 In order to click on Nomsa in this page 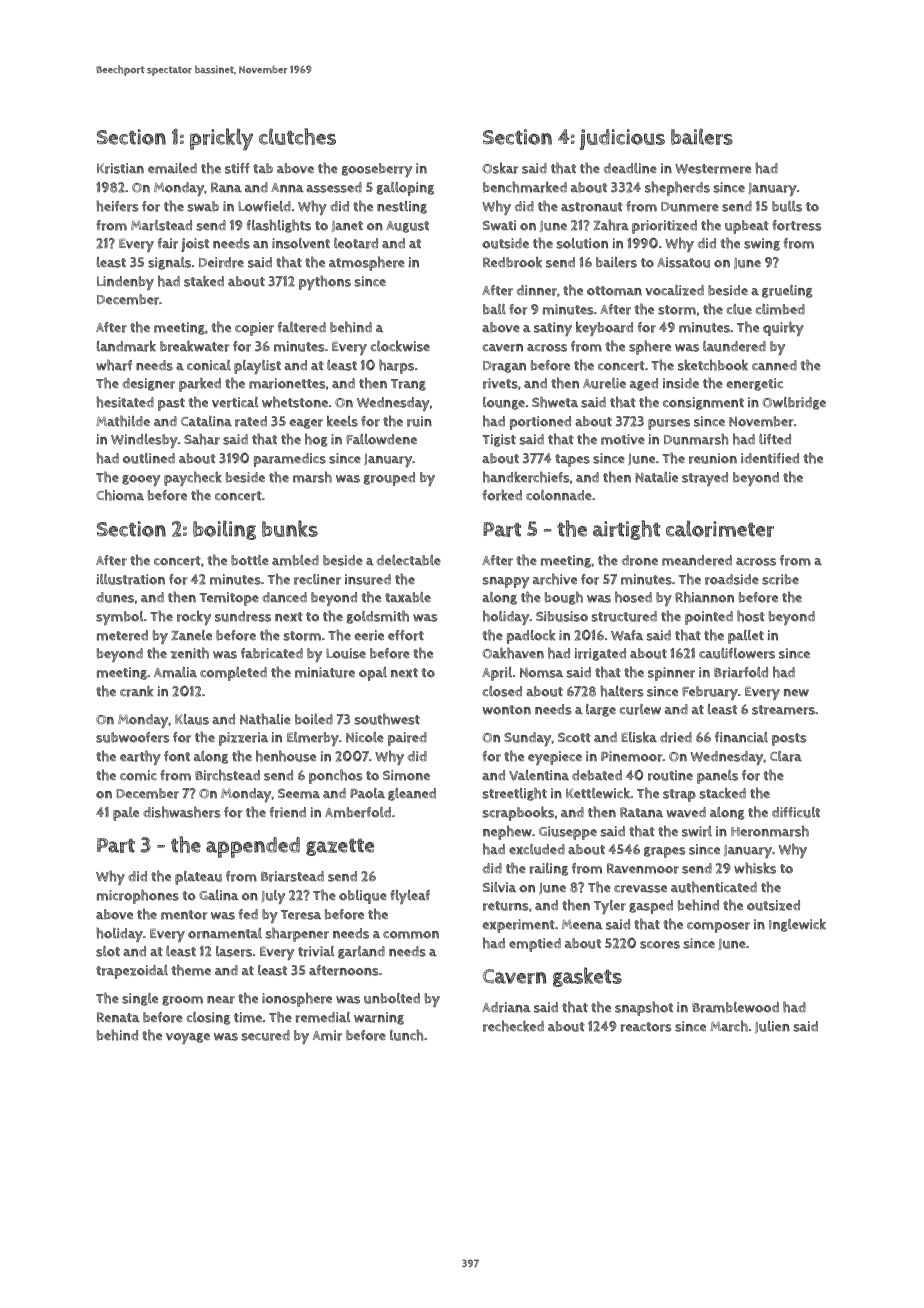, I will do `click(541, 672)`.
